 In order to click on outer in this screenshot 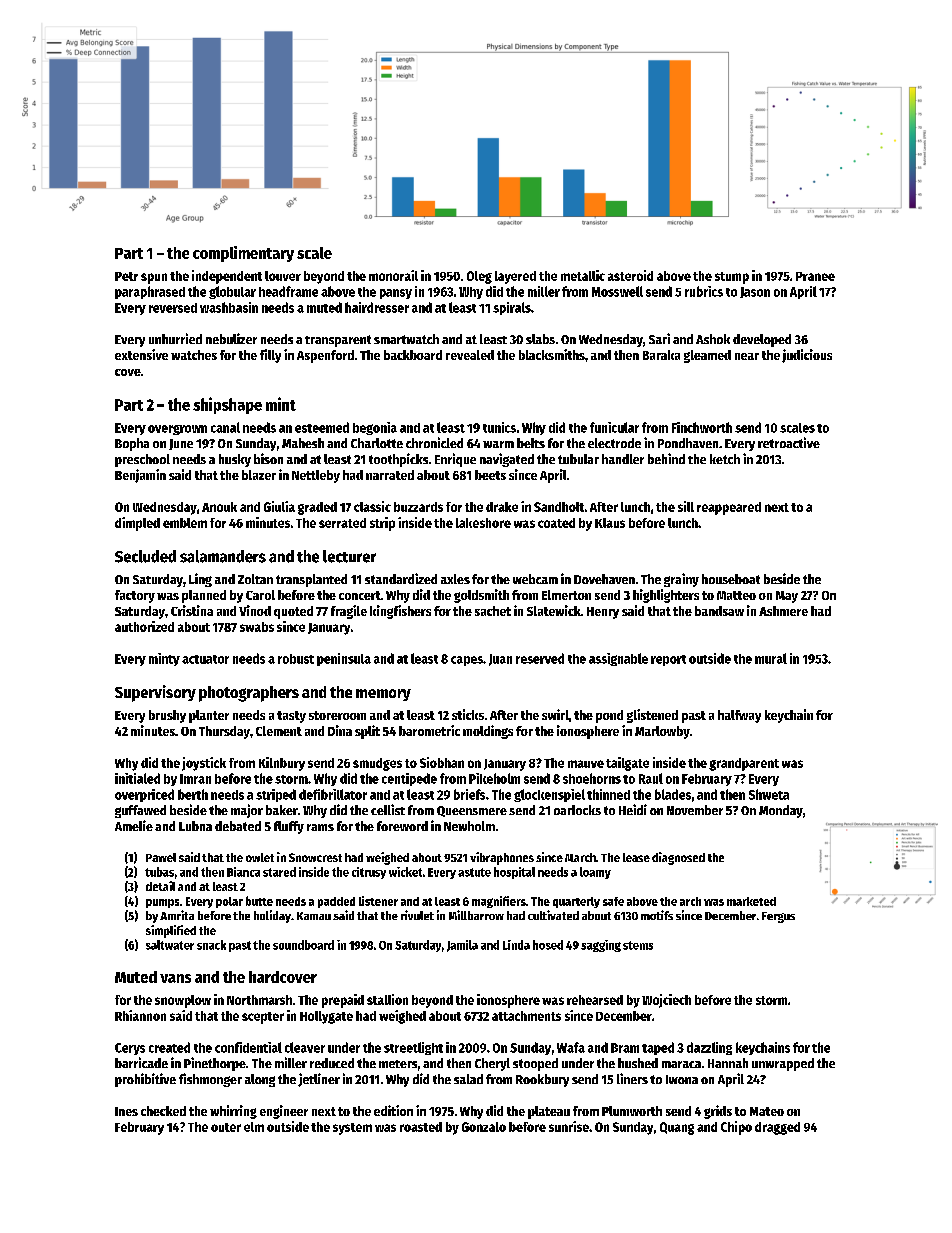, I will do `click(226, 1127)`.
